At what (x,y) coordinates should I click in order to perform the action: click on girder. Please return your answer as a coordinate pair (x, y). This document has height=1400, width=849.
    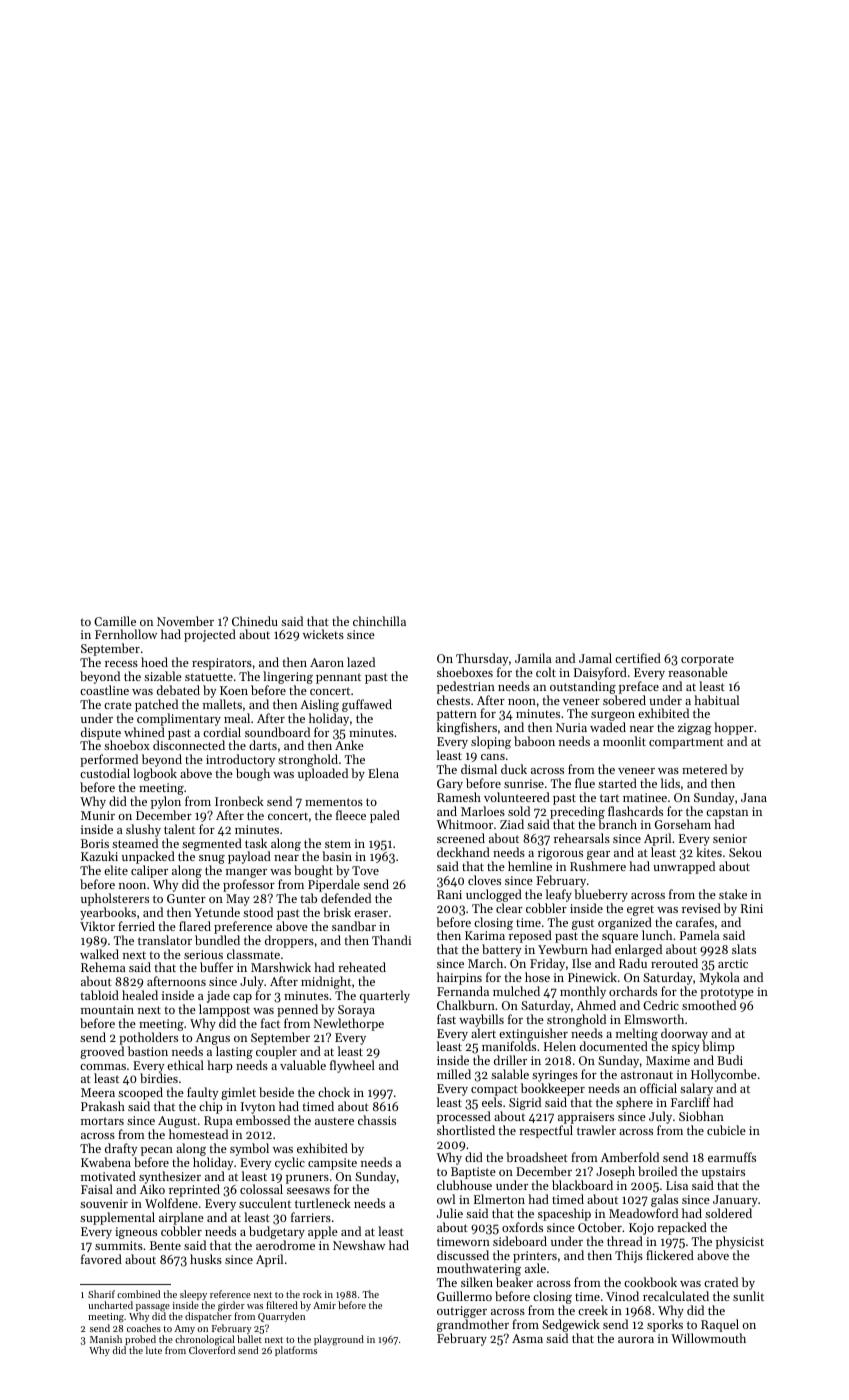
    Looking at the image, I should click on (231, 1307).
